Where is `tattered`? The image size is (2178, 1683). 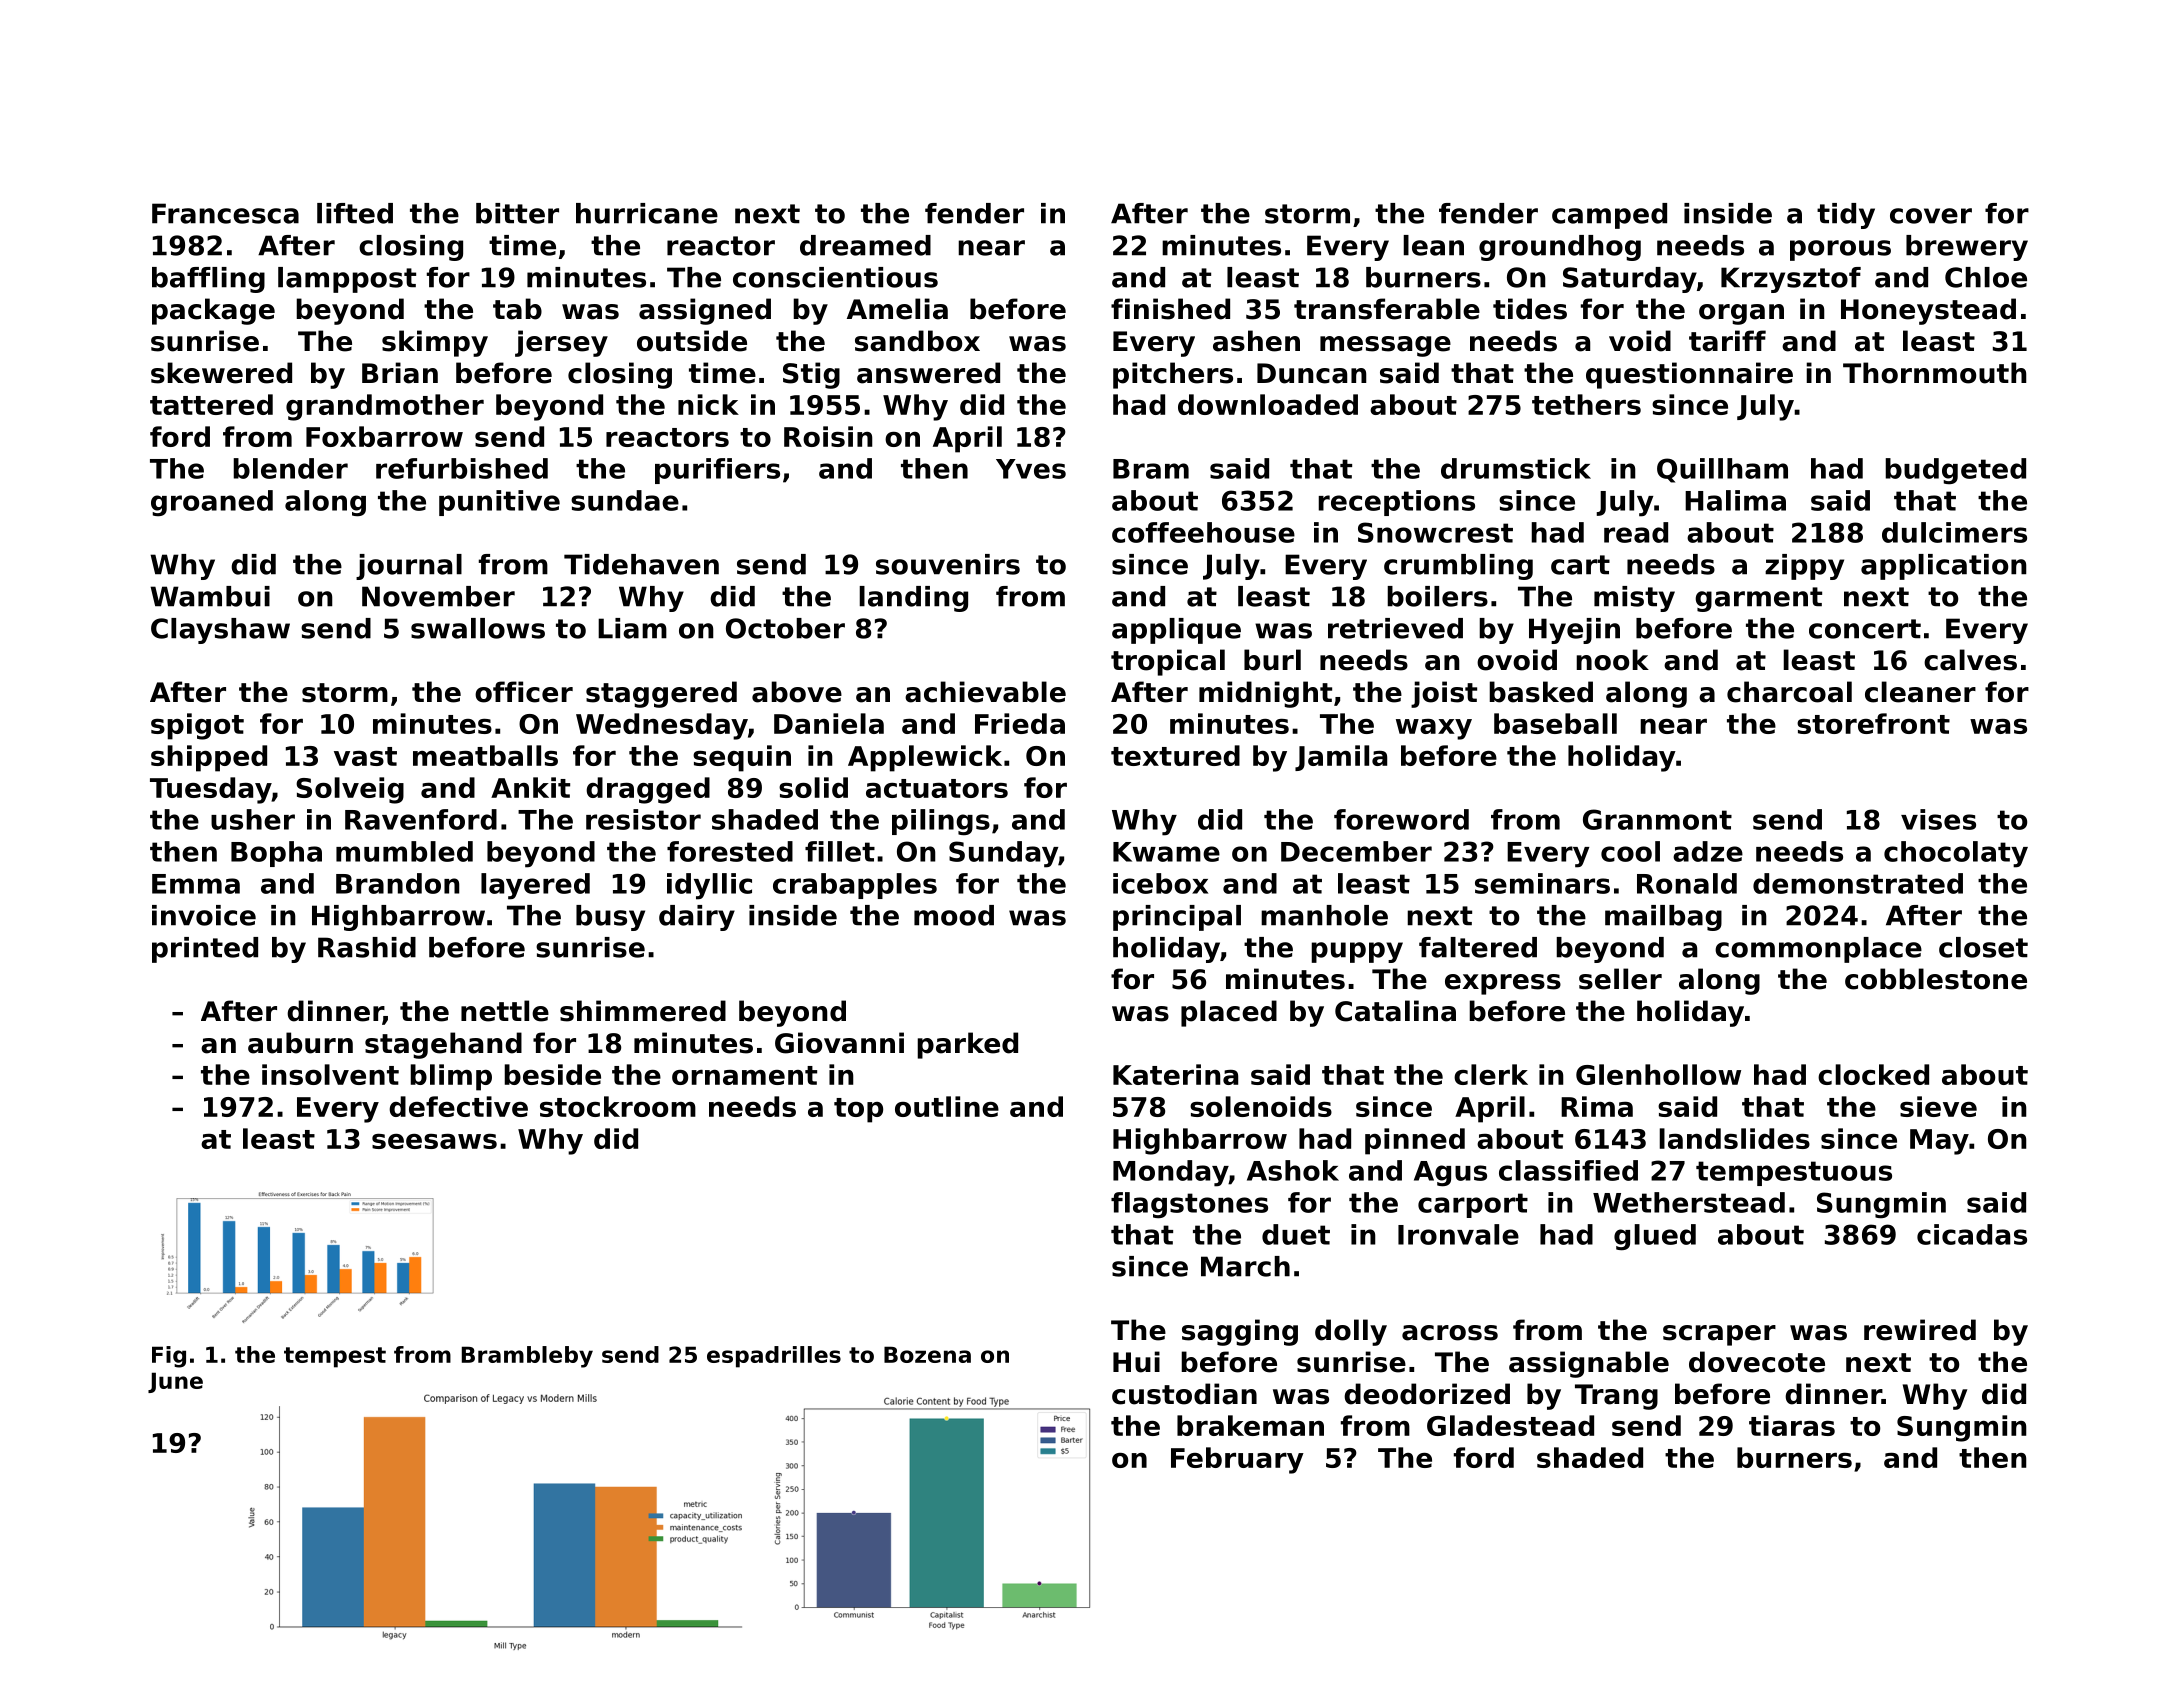 tattered is located at coordinates (211, 404).
